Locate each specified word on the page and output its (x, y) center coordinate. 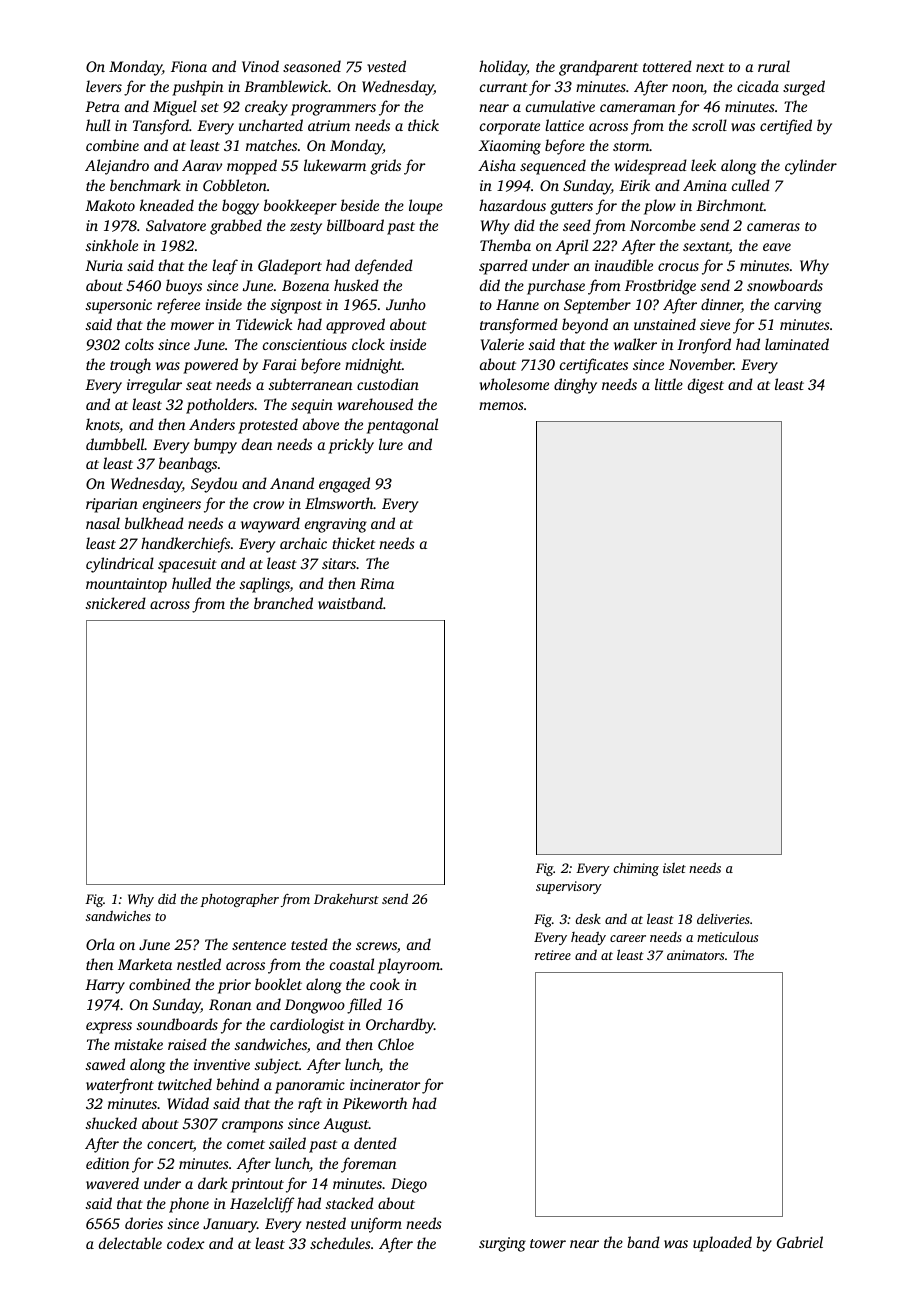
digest (706, 386)
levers (104, 86)
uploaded (722, 1244)
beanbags (188, 465)
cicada (758, 86)
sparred (503, 267)
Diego (409, 1185)
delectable (130, 1243)
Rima (377, 583)
